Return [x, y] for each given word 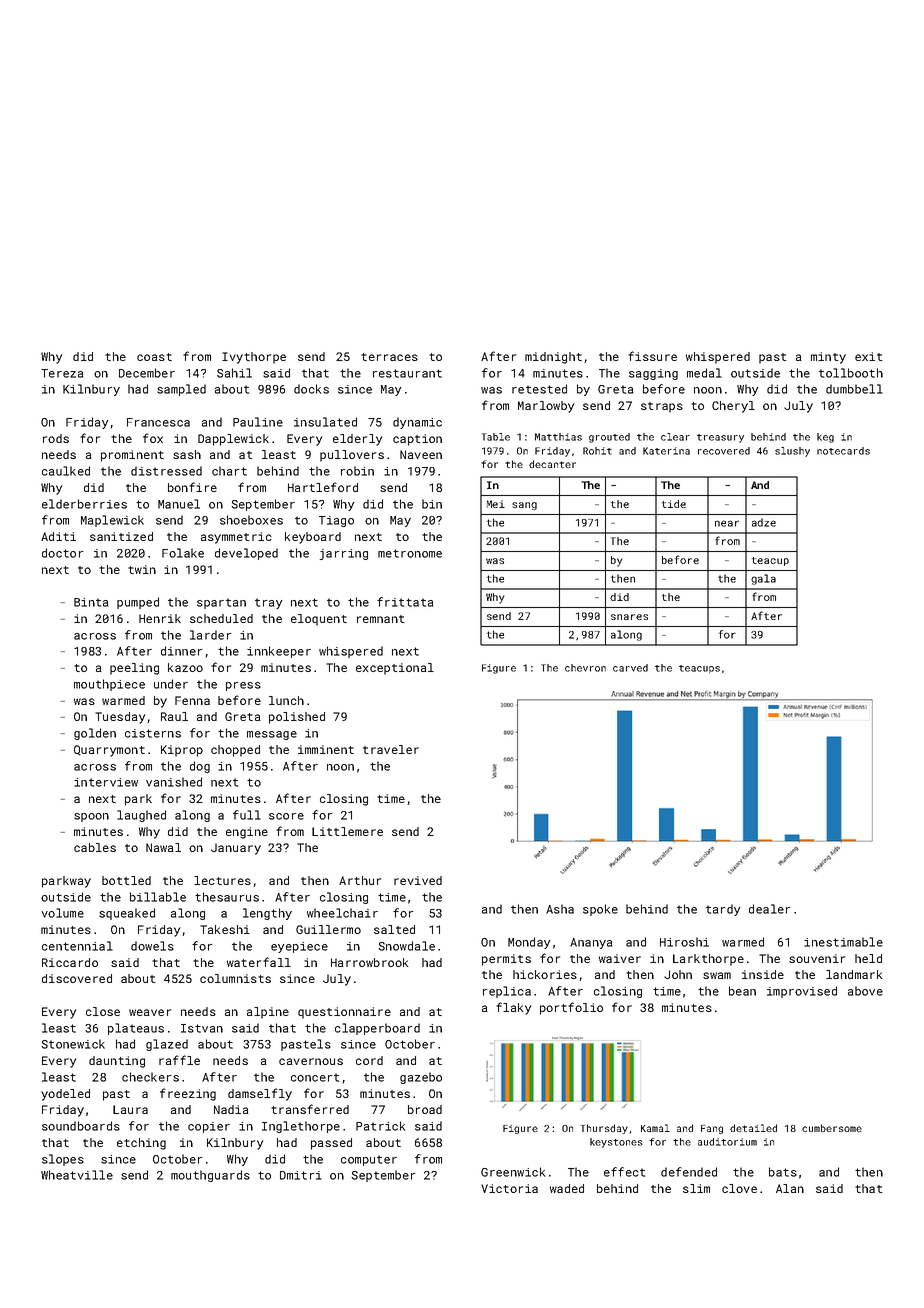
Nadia [231, 1109]
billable [158, 897]
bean [742, 991]
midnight [553, 358]
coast [154, 357]
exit [869, 356]
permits [506, 960]
